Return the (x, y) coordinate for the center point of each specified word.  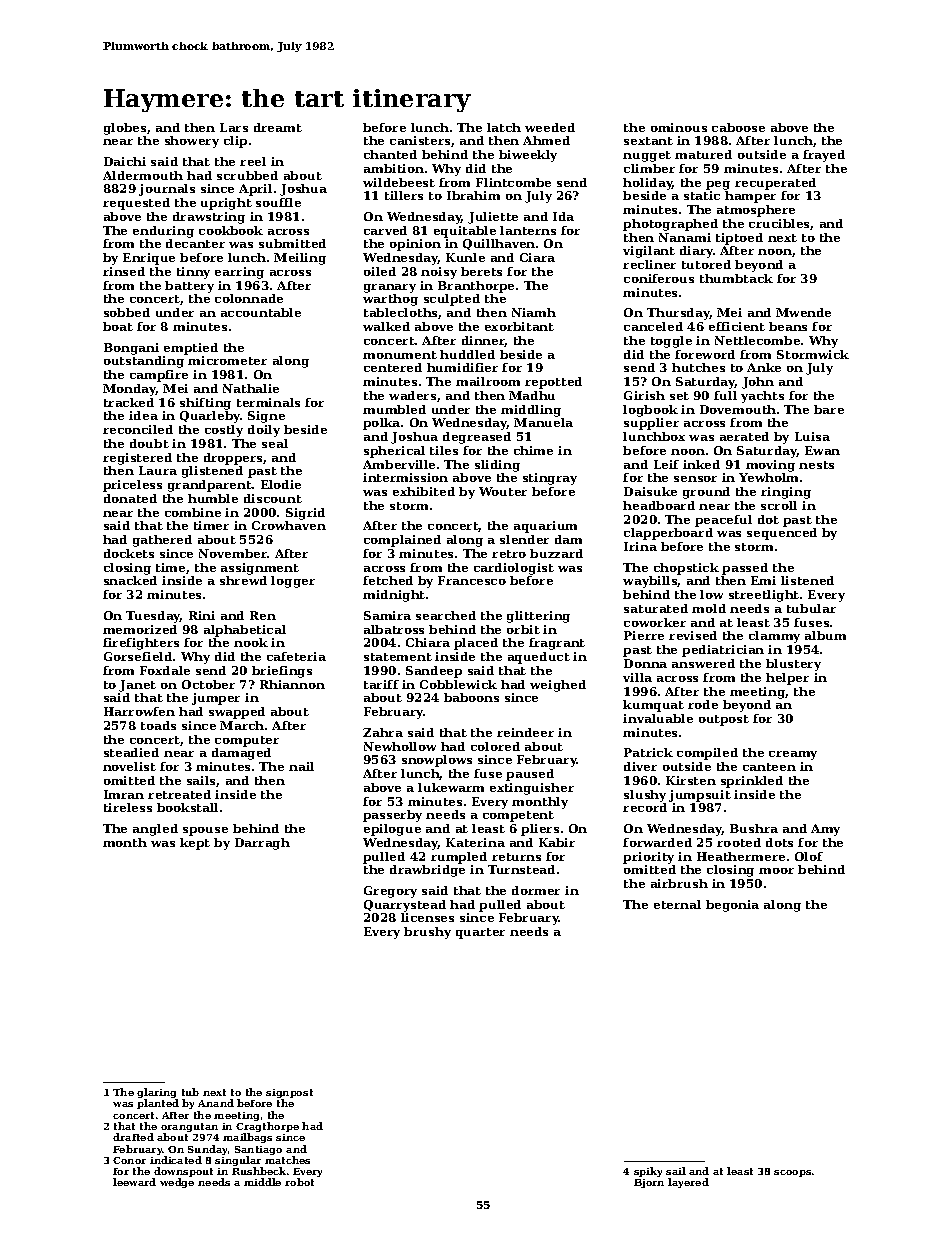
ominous (679, 127)
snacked (130, 580)
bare (829, 409)
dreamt (278, 127)
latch (504, 127)
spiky (648, 1172)
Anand (216, 1103)
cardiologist (514, 569)
